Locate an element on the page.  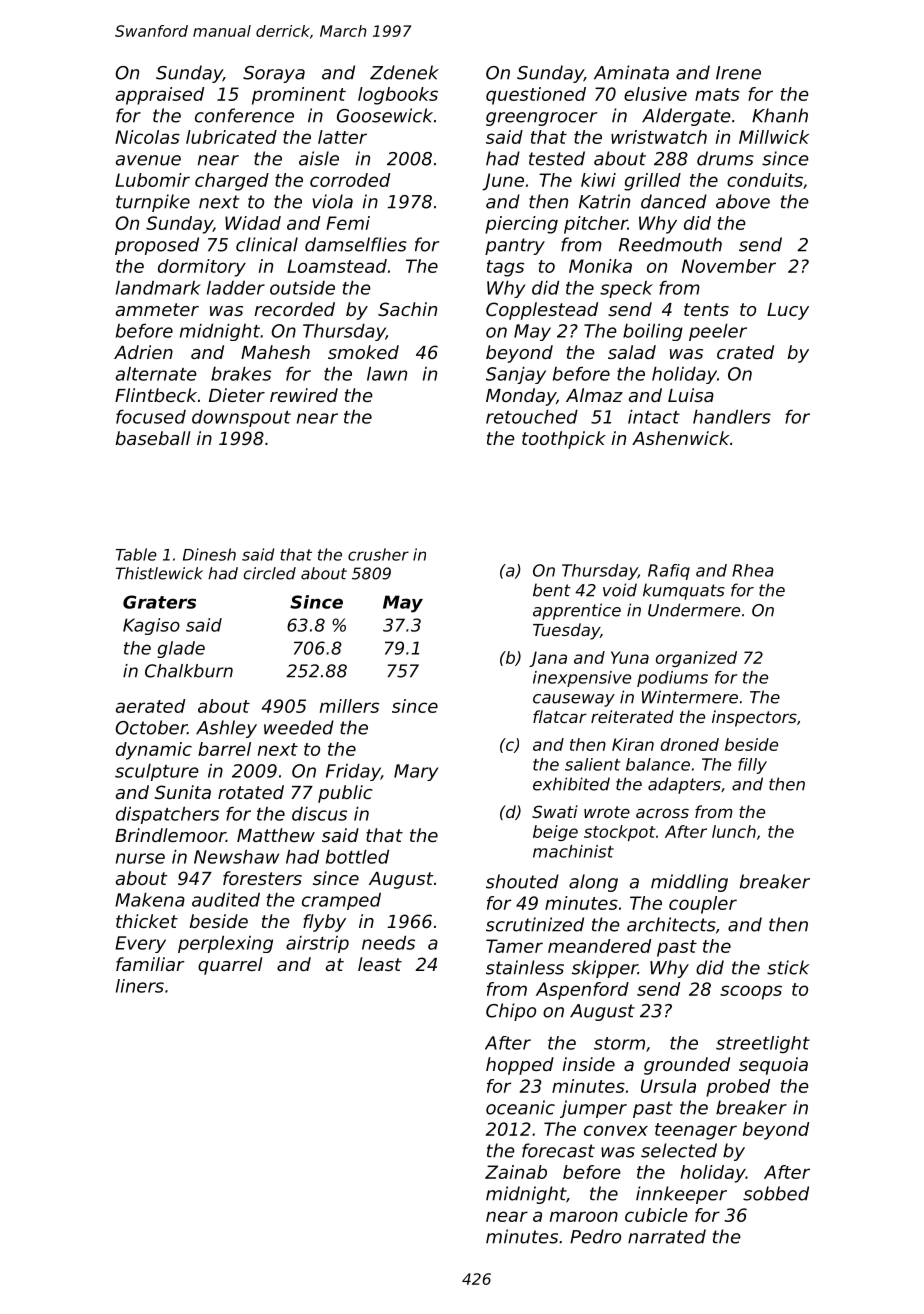
handlers is located at coordinates (732, 417).
